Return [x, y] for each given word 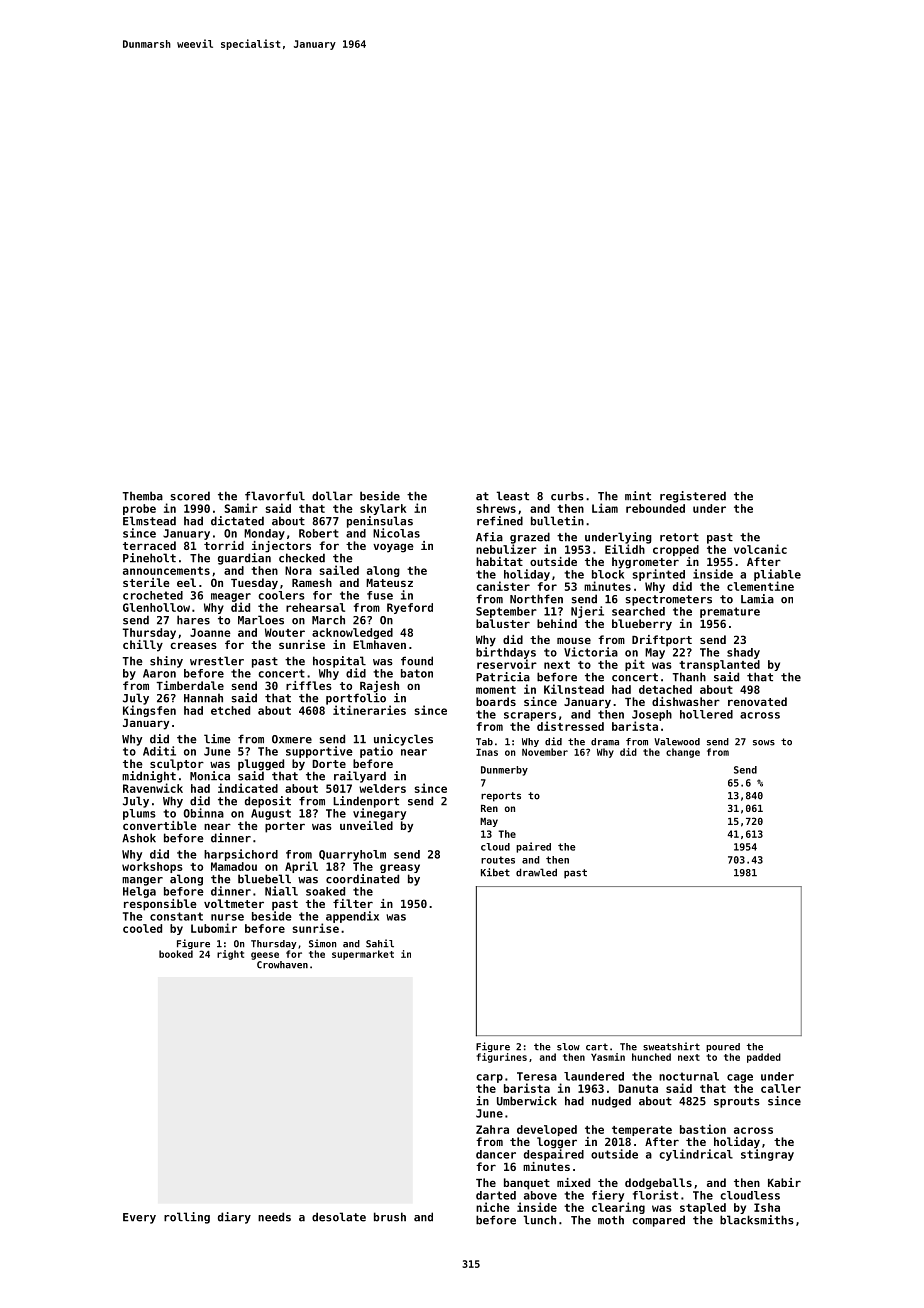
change [683, 753]
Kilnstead [574, 689]
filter [353, 903]
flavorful [275, 496]
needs [274, 1217]
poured [723, 1047]
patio [376, 752]
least [513, 496]
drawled [536, 872]
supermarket [363, 955]
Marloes [261, 620]
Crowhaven [282, 965]
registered [693, 497]
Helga [139, 892]
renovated [757, 701]
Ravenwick [153, 788]
